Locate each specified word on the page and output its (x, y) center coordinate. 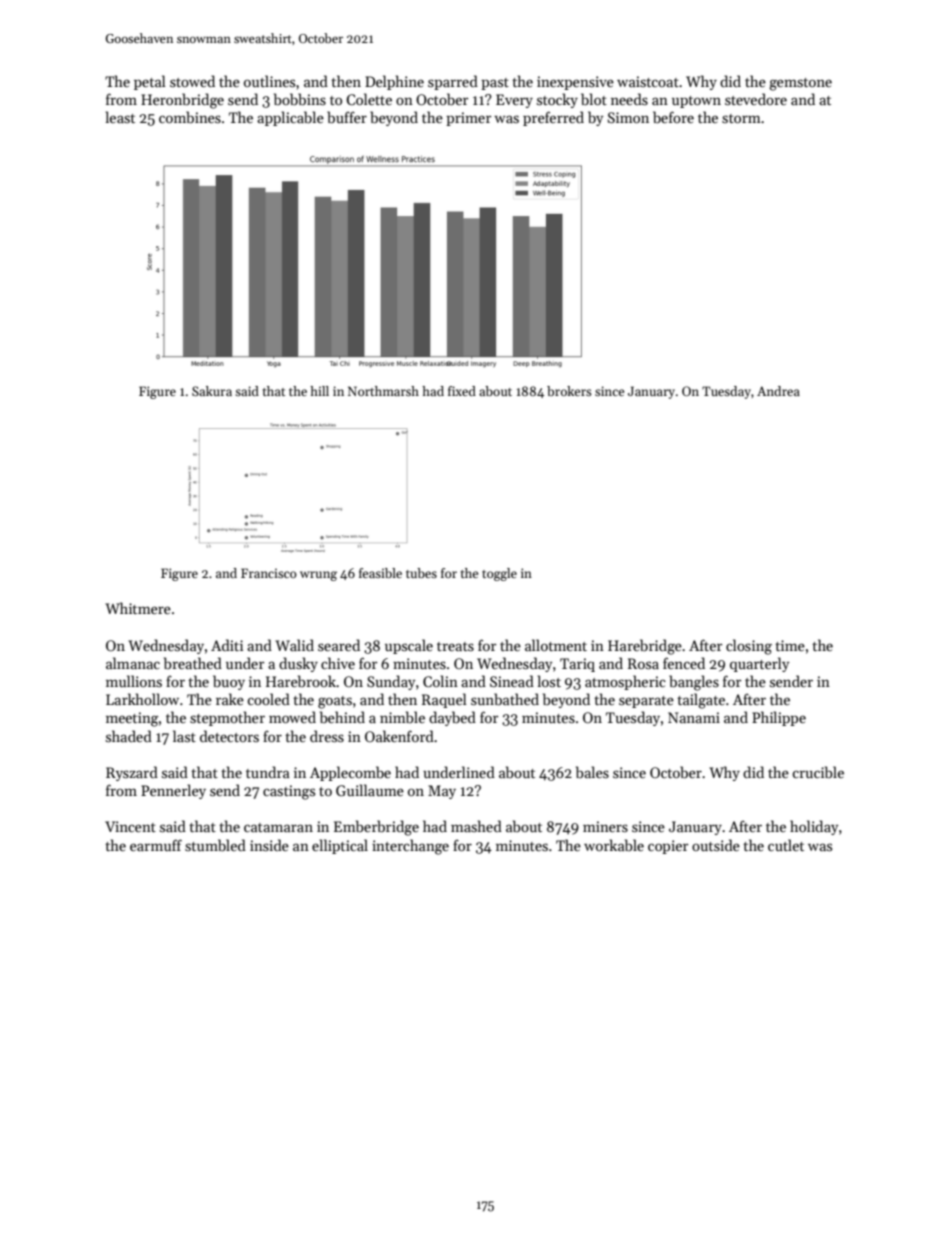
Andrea (778, 391)
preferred (553, 118)
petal (150, 82)
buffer (347, 117)
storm (741, 118)
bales (592, 772)
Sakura (212, 391)
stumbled (215, 845)
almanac (133, 663)
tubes (421, 573)
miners (605, 826)
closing (749, 647)
